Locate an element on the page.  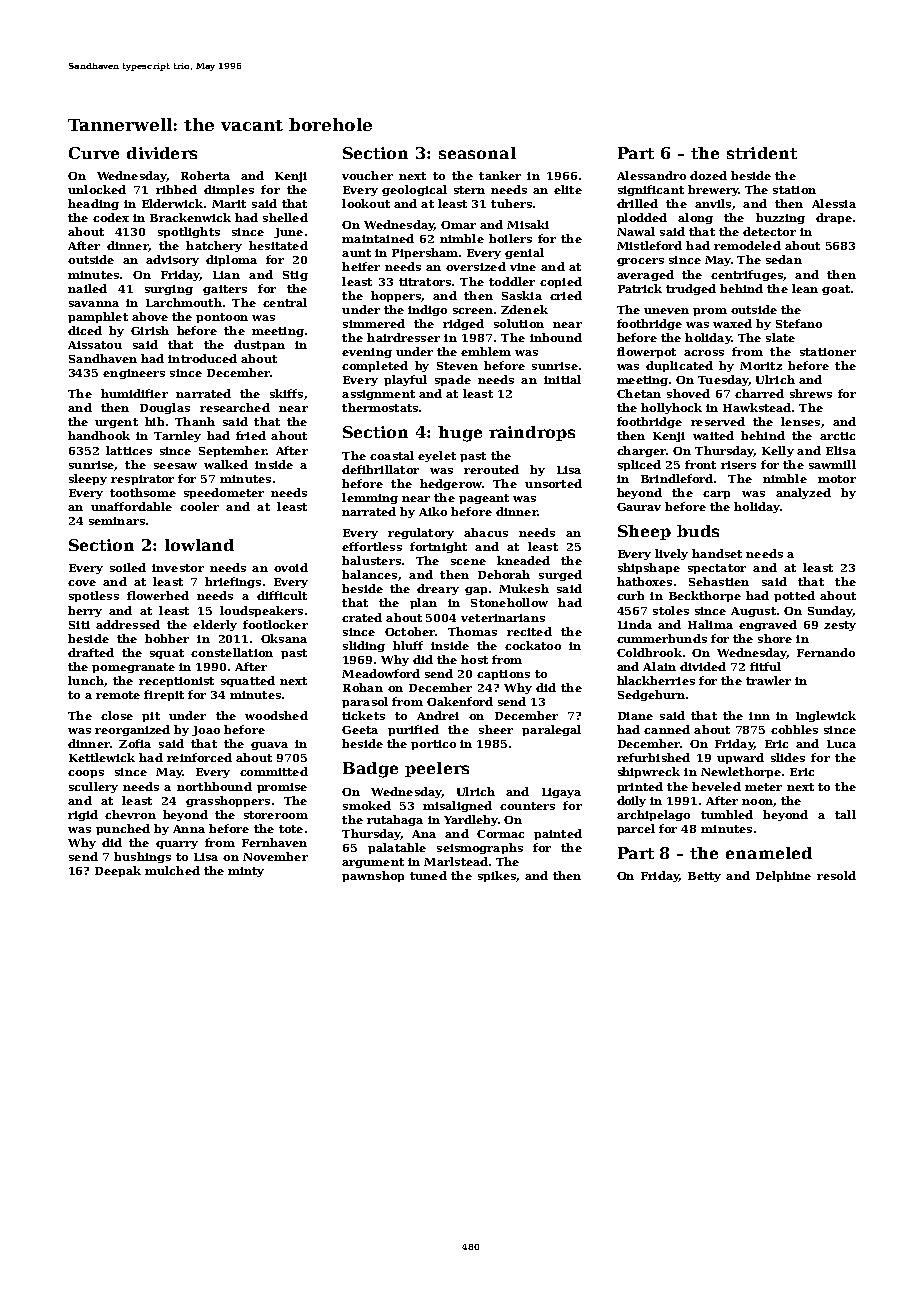
Roberta is located at coordinates (205, 175).
